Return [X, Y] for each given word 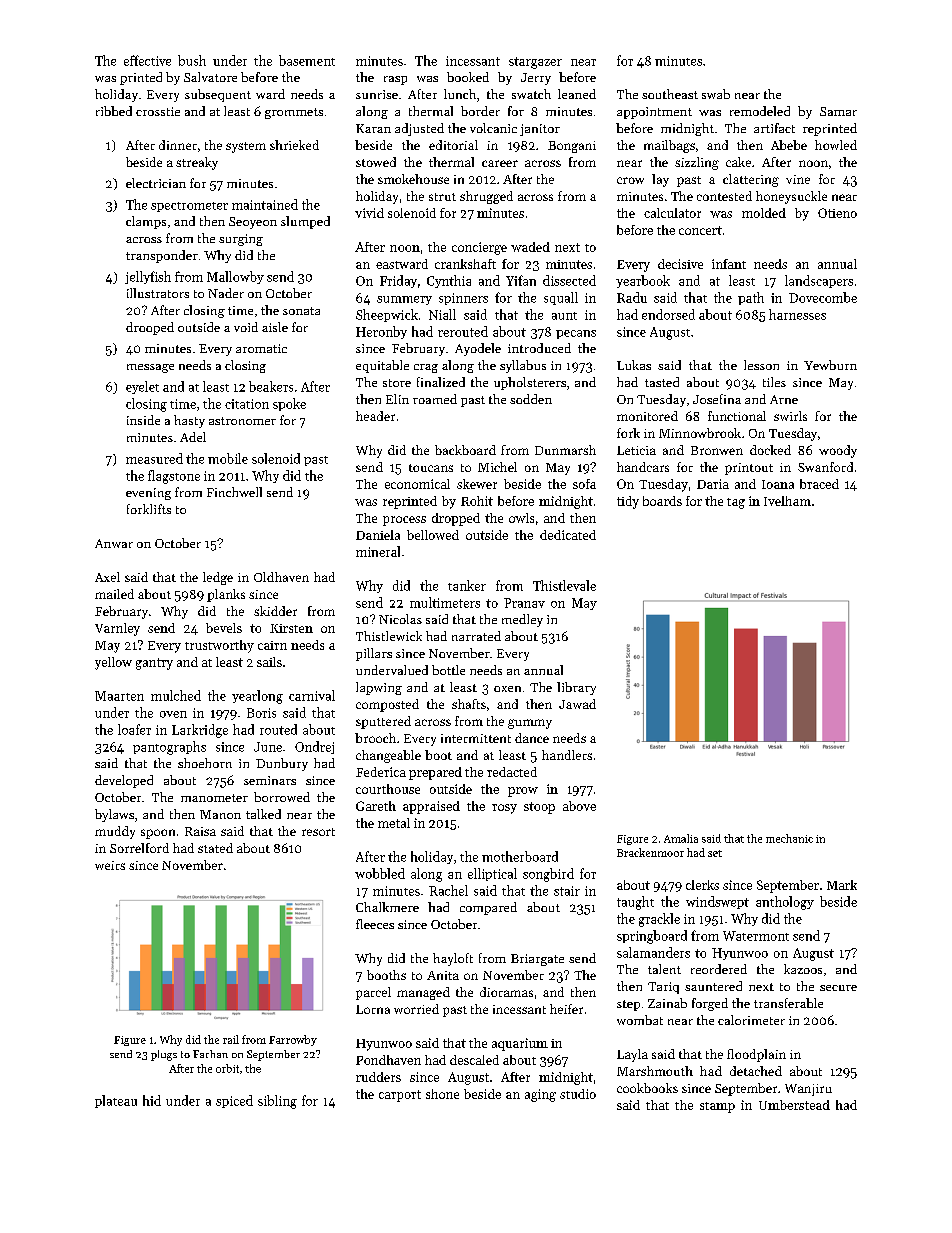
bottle [448, 670]
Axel [107, 577]
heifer [566, 1009]
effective [147, 60]
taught [635, 903]
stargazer [535, 63]
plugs [164, 1055]
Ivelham [787, 501]
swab [716, 94]
